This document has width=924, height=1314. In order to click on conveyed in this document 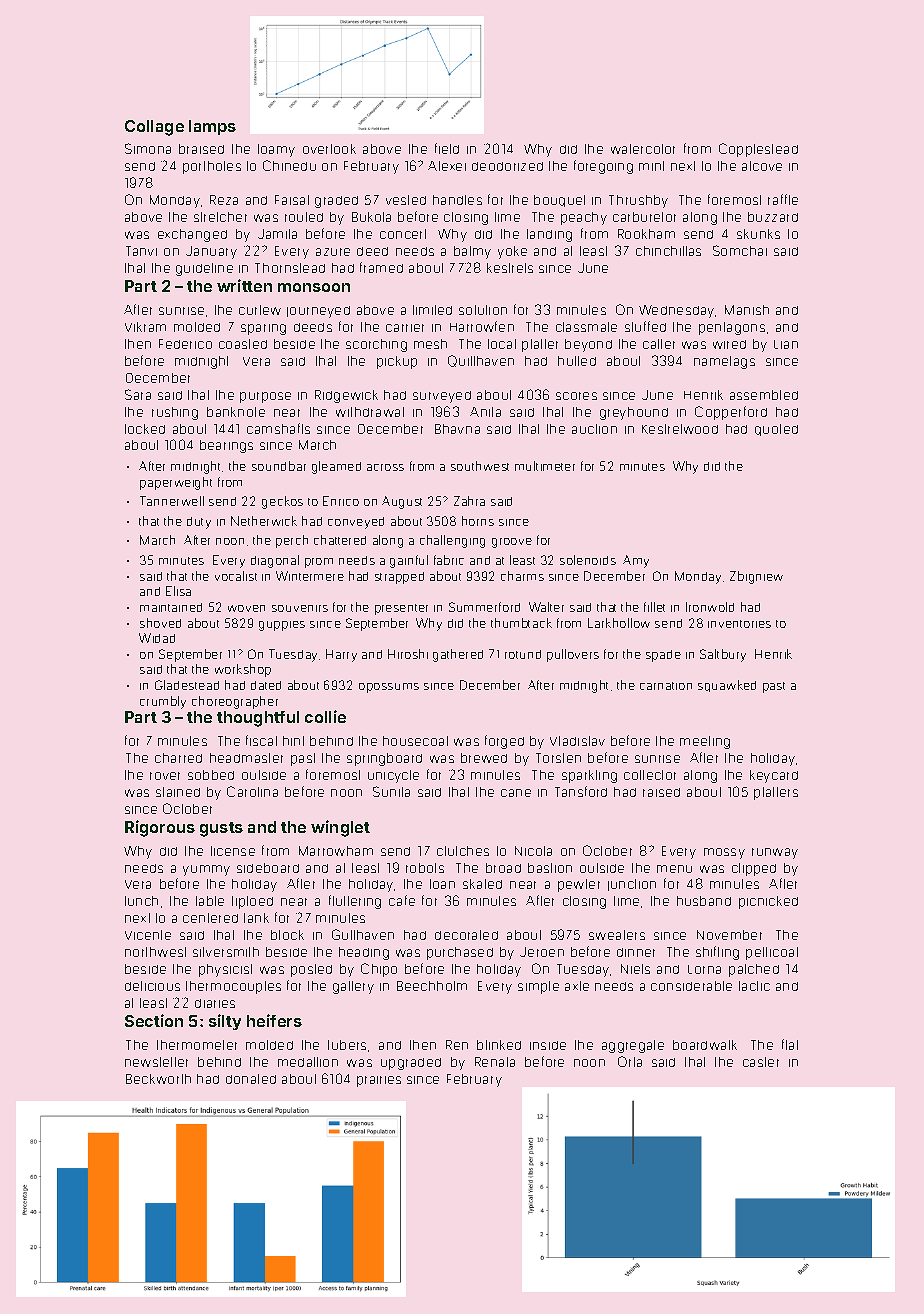, I will do `click(356, 523)`.
